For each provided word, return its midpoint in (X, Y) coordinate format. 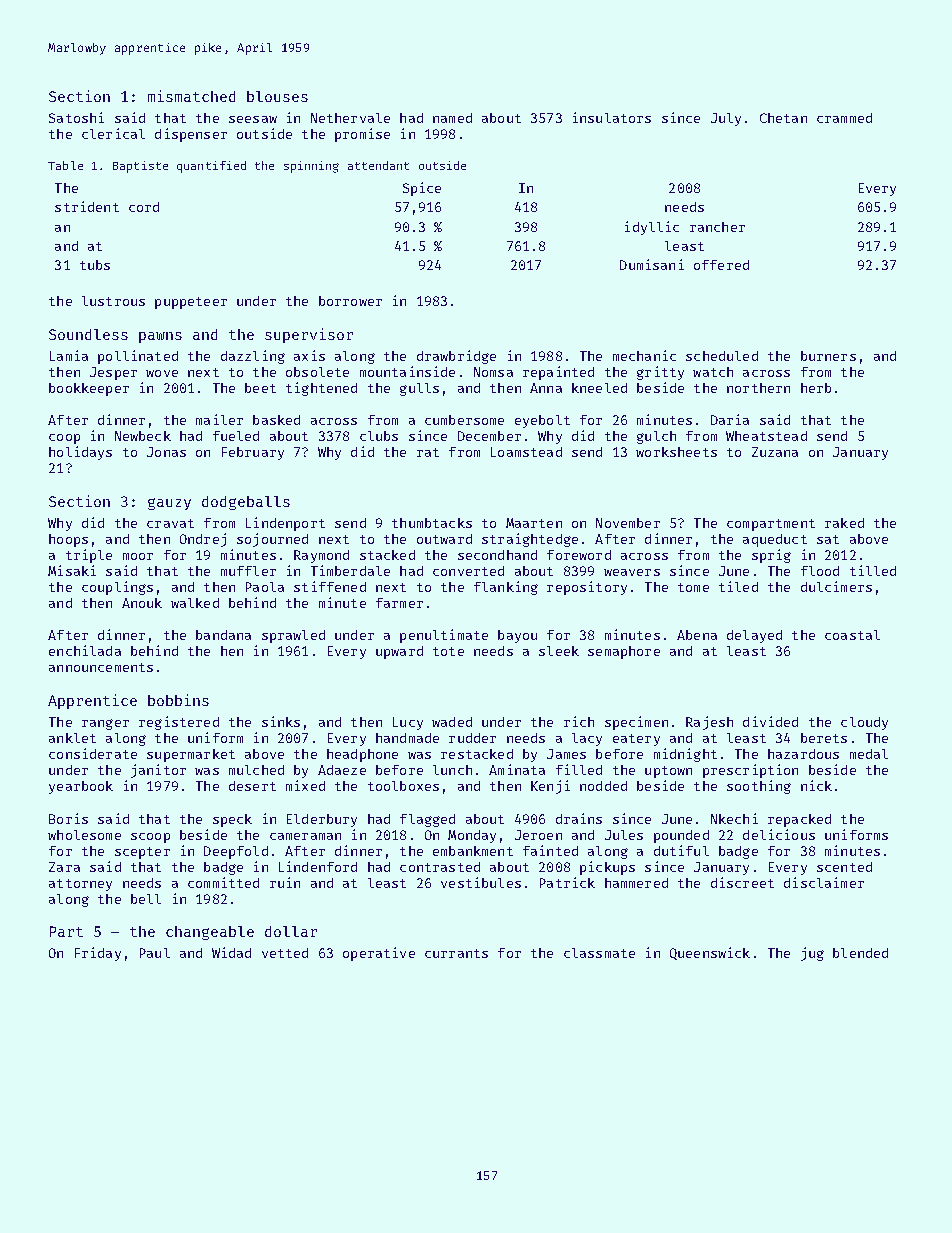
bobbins (178, 700)
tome (693, 587)
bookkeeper (89, 389)
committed (223, 882)
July (726, 119)
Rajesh (709, 723)
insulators (612, 117)
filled (579, 769)
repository (587, 588)
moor (138, 556)
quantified (211, 167)
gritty (660, 373)
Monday (472, 836)
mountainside (407, 371)
